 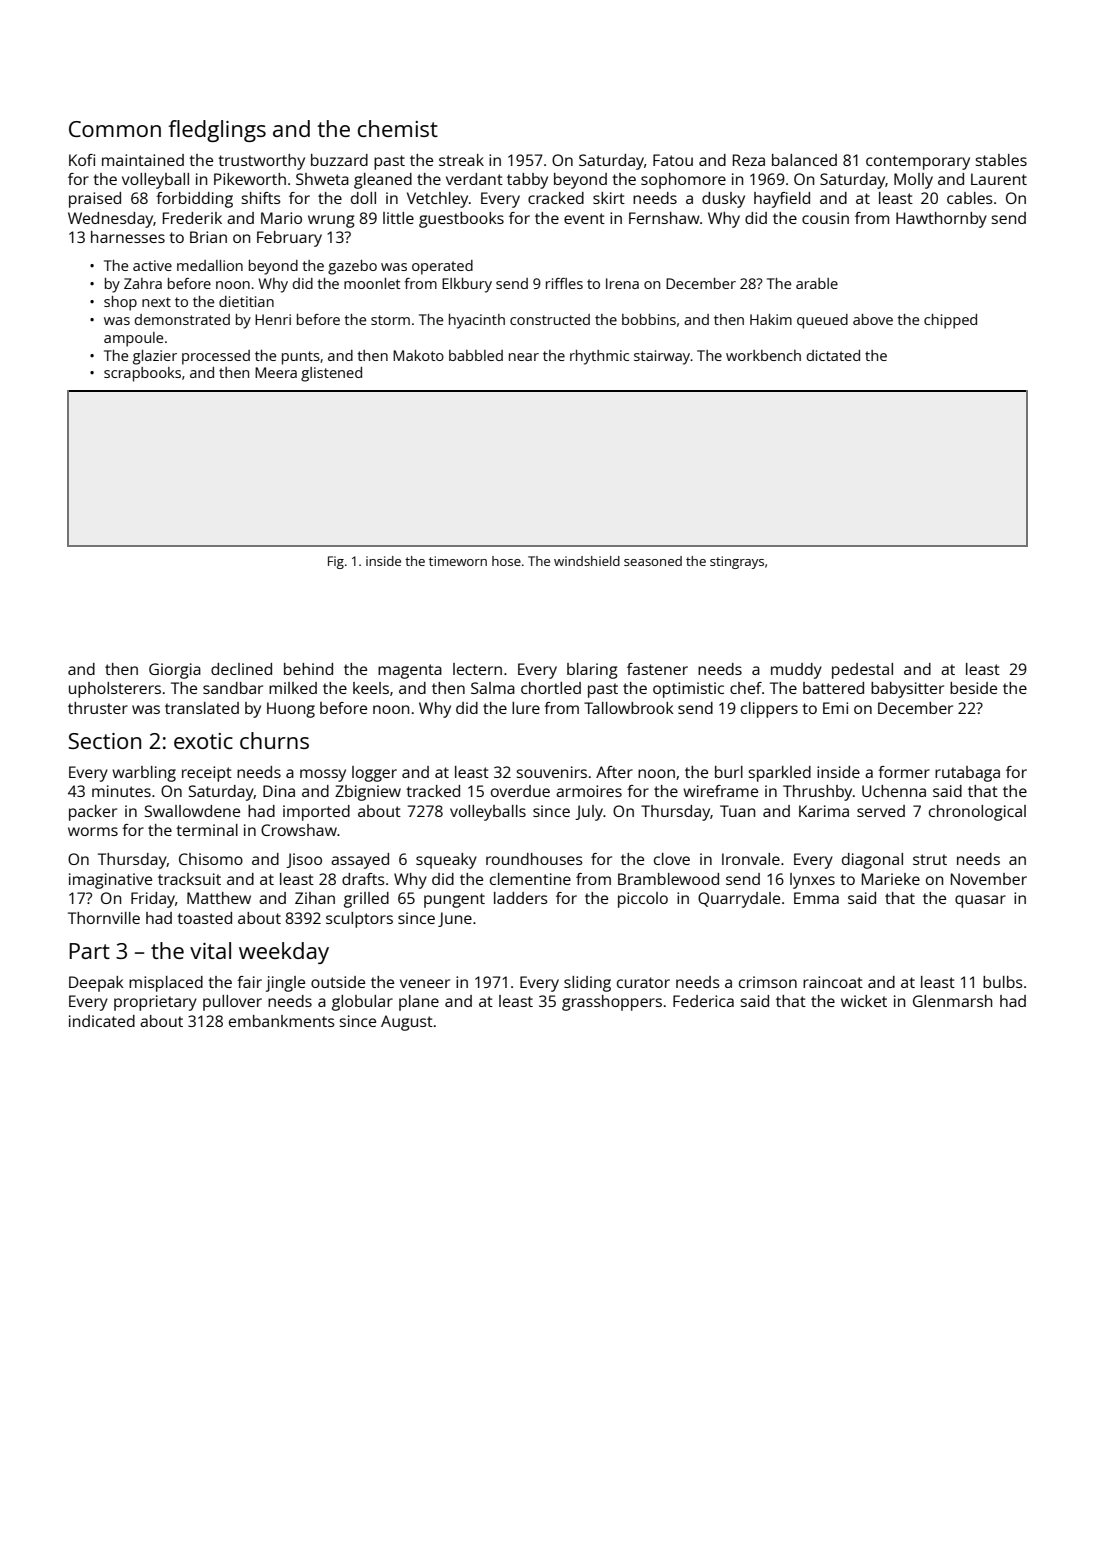 I want to click on near, so click(x=524, y=357).
